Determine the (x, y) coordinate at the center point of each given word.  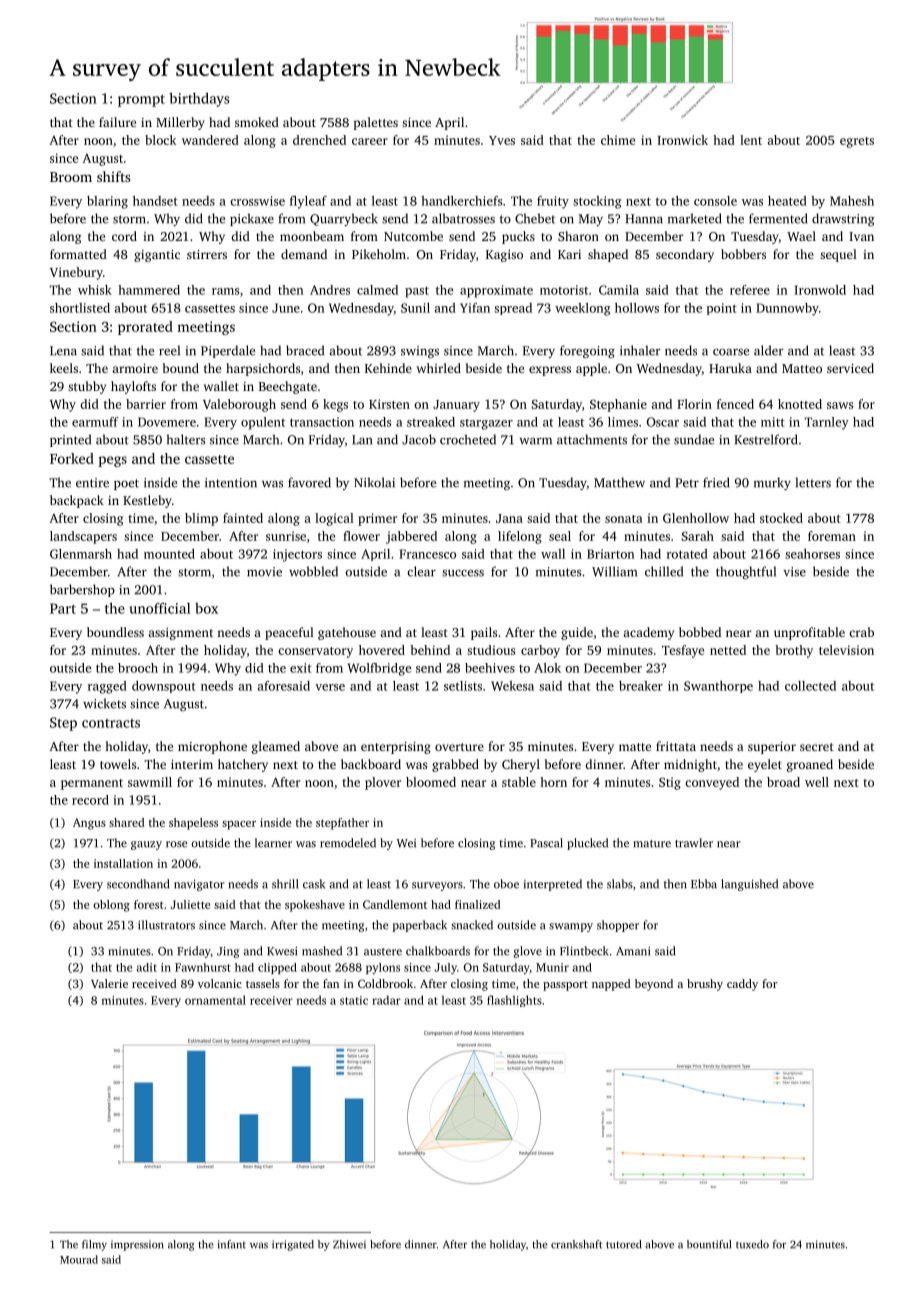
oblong (111, 906)
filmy (94, 1245)
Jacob (419, 439)
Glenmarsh (81, 554)
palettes (375, 123)
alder (769, 350)
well (817, 782)
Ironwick (682, 140)
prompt (141, 101)
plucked (587, 844)
